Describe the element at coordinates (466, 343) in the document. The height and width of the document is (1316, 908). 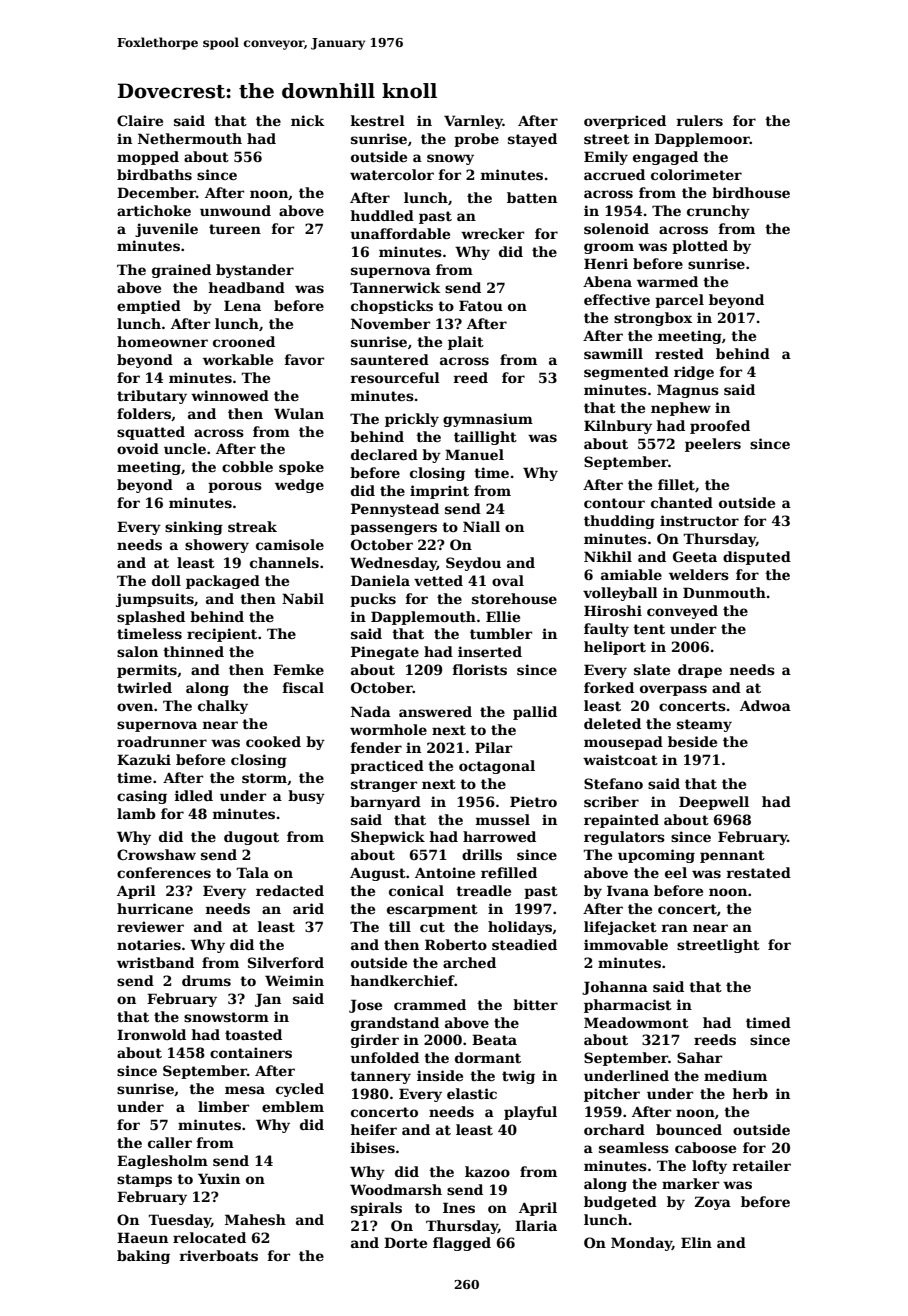
I see `plait` at that location.
